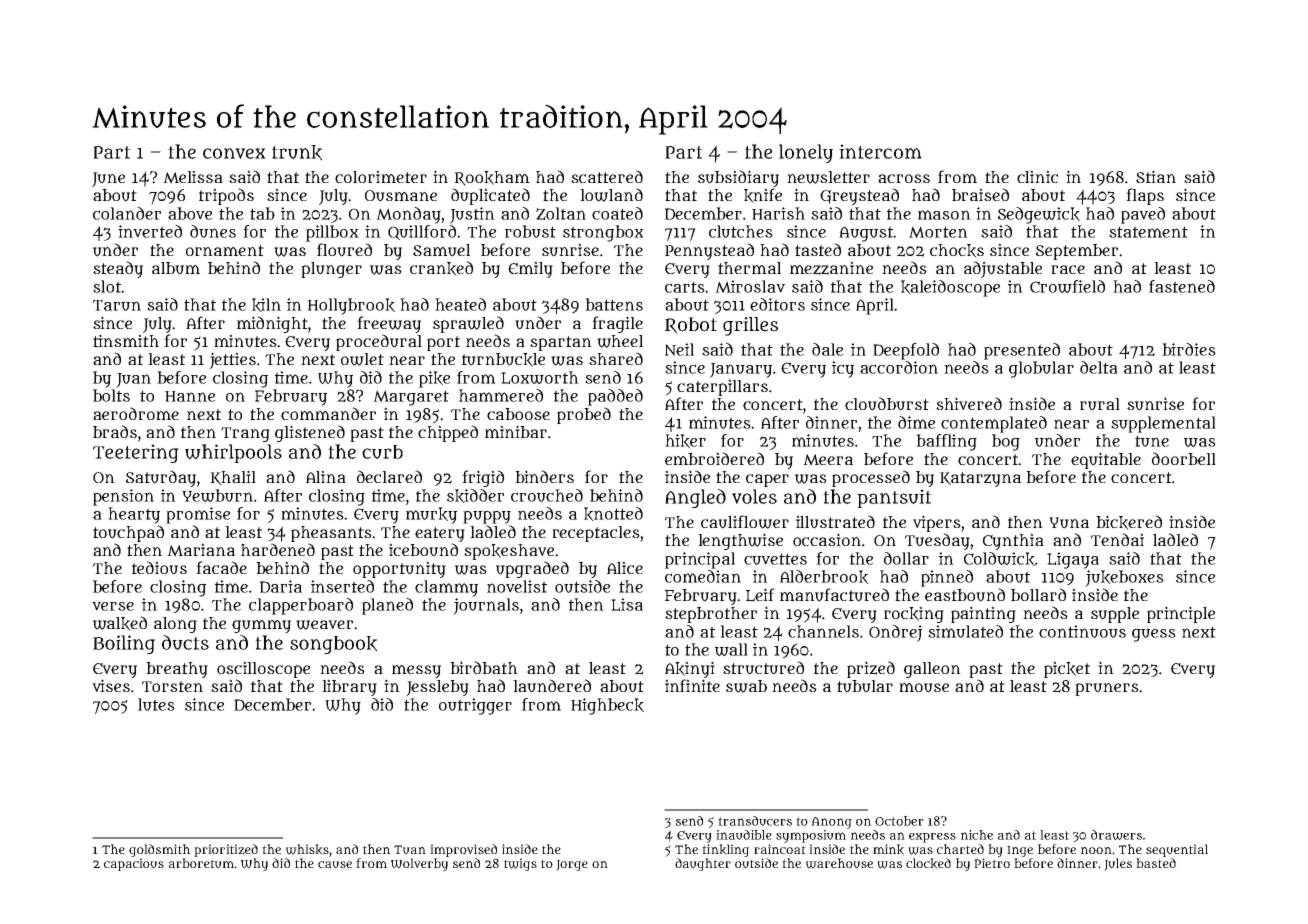  Describe the element at coordinates (625, 567) in the screenshot. I see `Alice` at that location.
